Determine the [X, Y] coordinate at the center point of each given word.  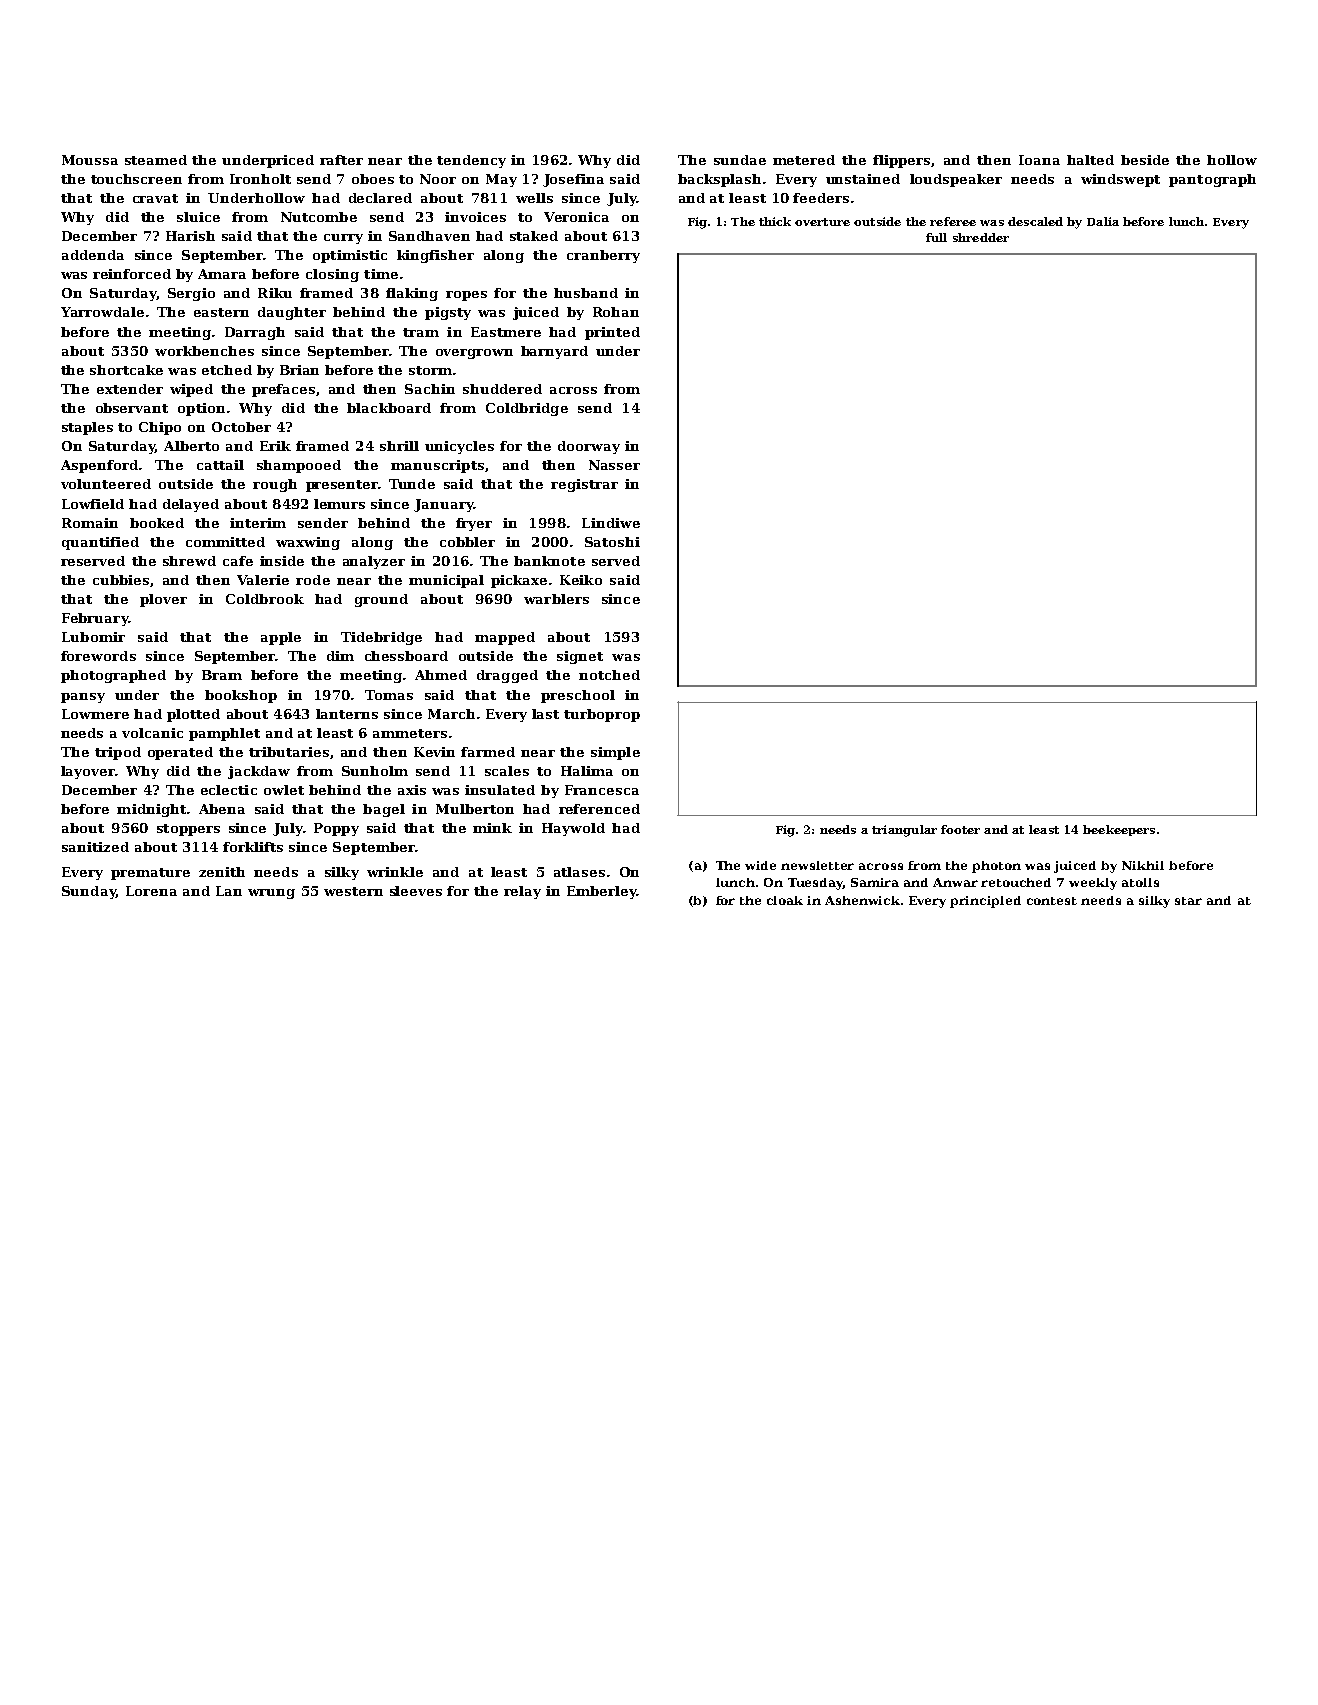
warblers [556, 599]
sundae [740, 160]
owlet [284, 790]
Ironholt [260, 179]
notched [609, 675]
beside [1145, 160]
